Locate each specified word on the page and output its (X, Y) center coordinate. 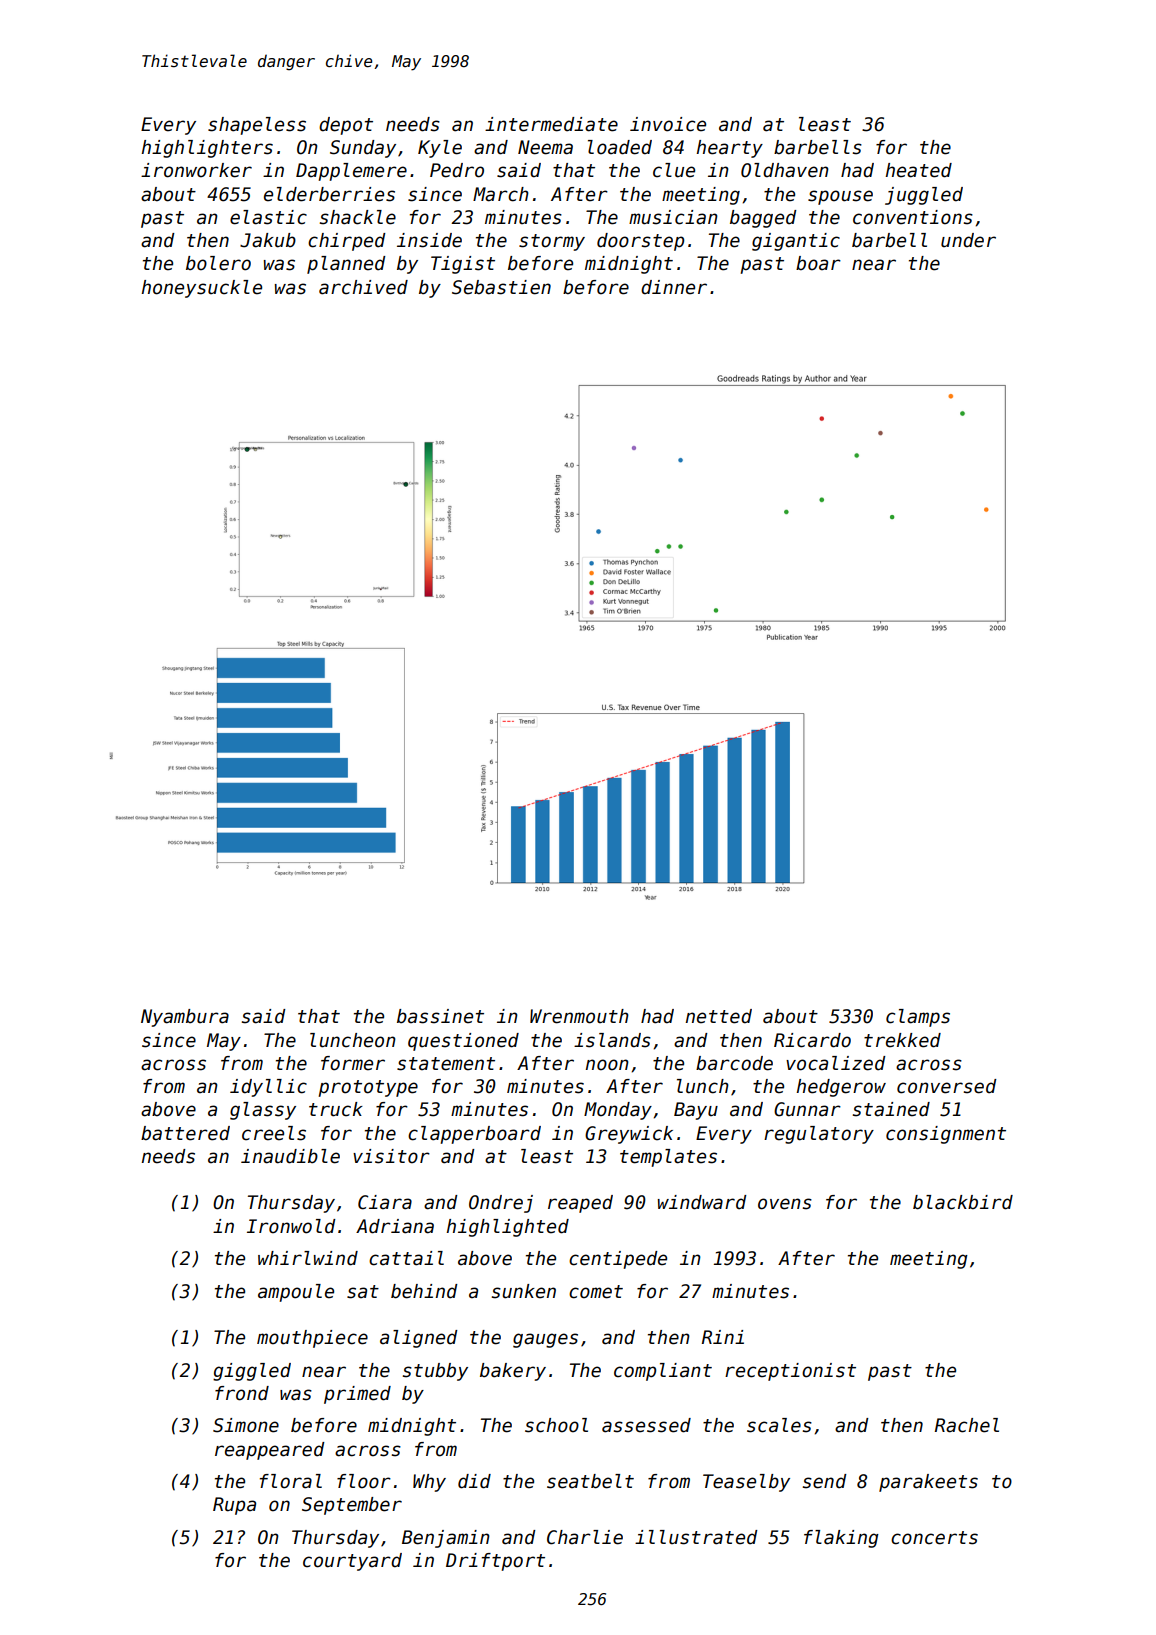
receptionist (790, 1372)
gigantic (796, 242)
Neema (545, 147)
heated (919, 170)
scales (779, 1425)
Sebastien (501, 287)
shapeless (257, 126)
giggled (252, 1372)
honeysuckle (202, 289)
